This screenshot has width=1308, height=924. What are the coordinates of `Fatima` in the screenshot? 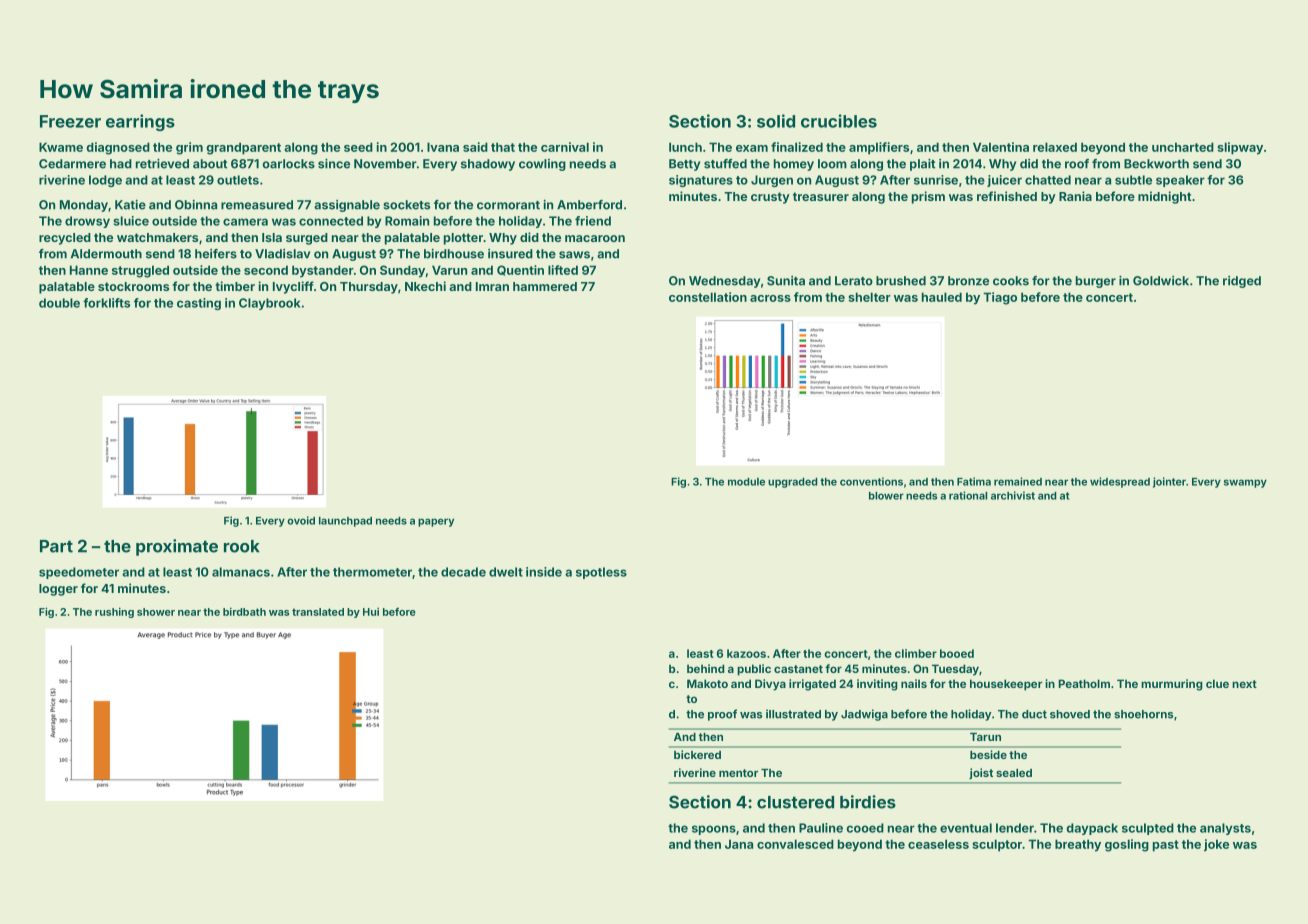 It's located at (974, 481).
